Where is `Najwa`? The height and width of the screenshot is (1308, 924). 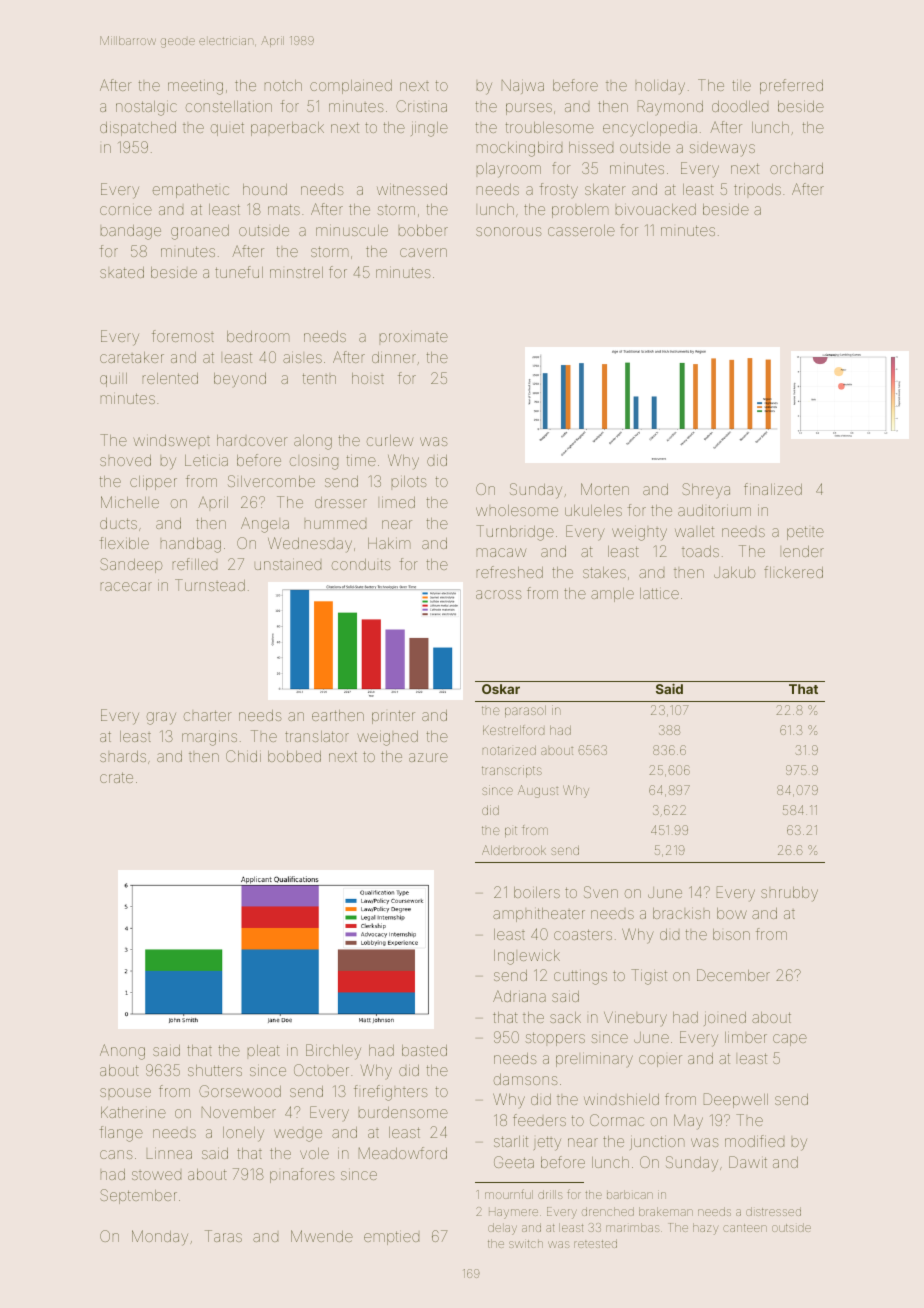 Najwa is located at coordinates (523, 86).
